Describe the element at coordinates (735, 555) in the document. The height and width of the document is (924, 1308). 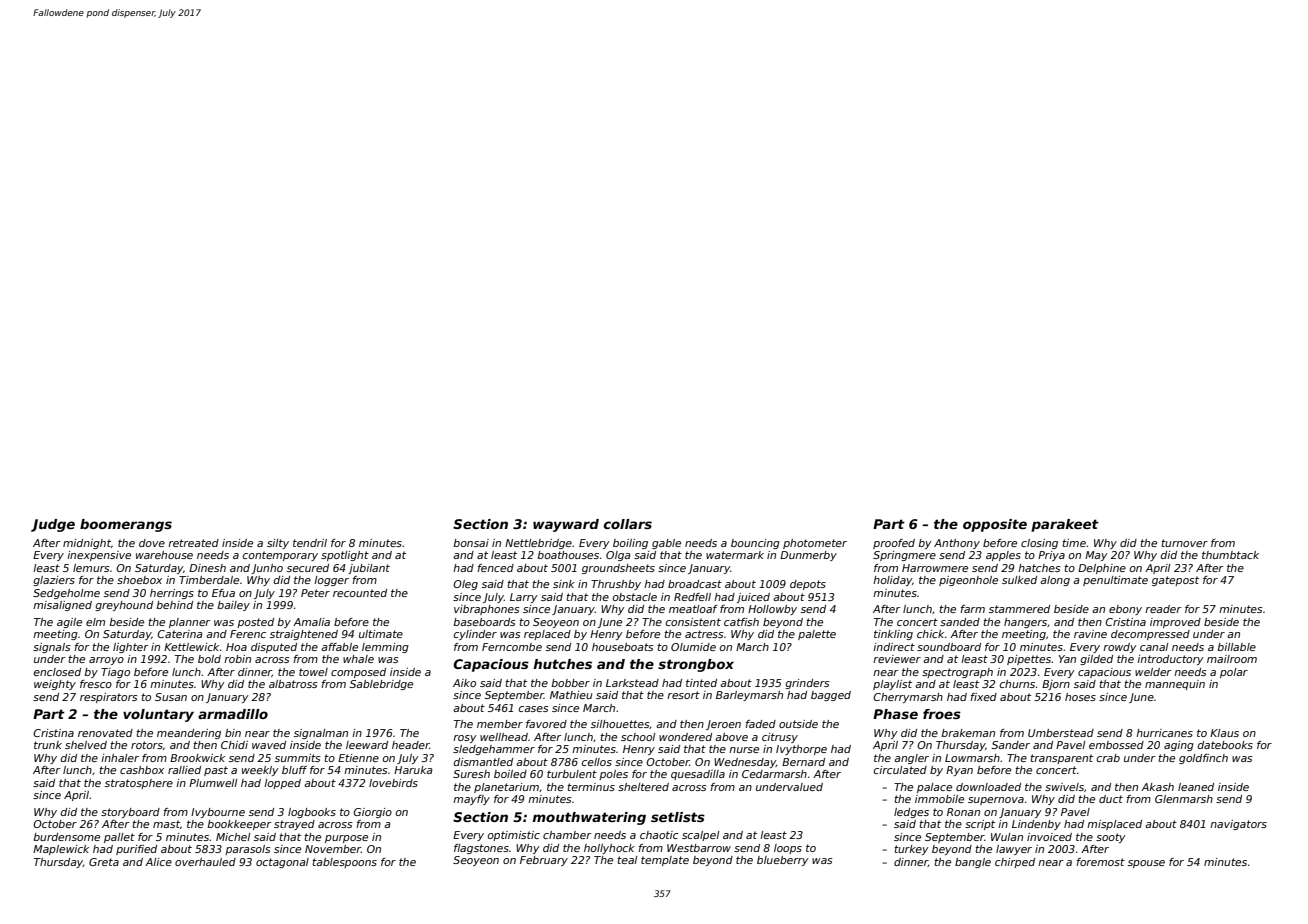
I see `watermark` at that location.
